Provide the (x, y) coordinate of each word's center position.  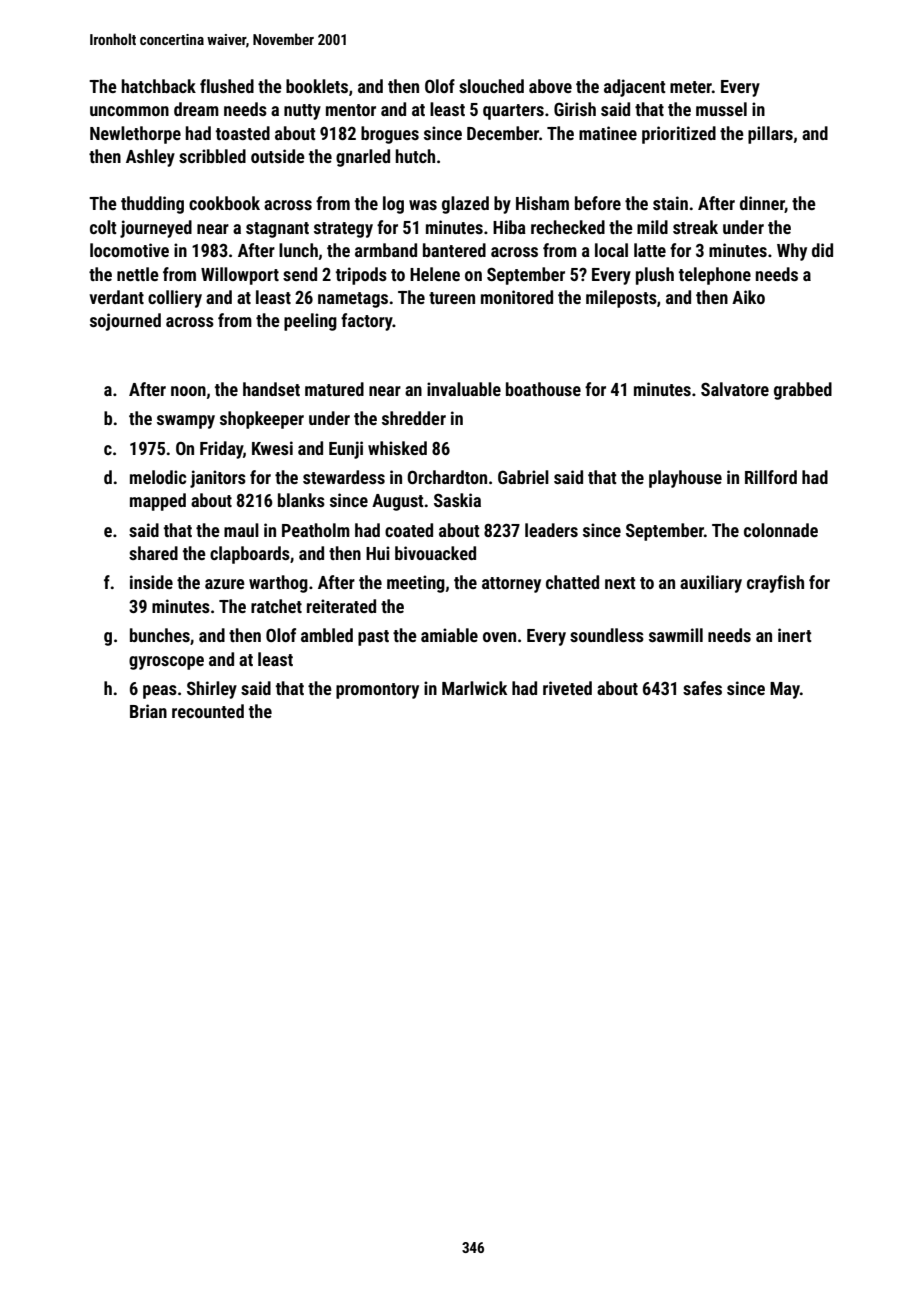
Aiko (748, 297)
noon (188, 391)
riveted (567, 688)
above (550, 86)
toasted (243, 133)
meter (691, 87)
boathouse (543, 389)
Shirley (212, 690)
